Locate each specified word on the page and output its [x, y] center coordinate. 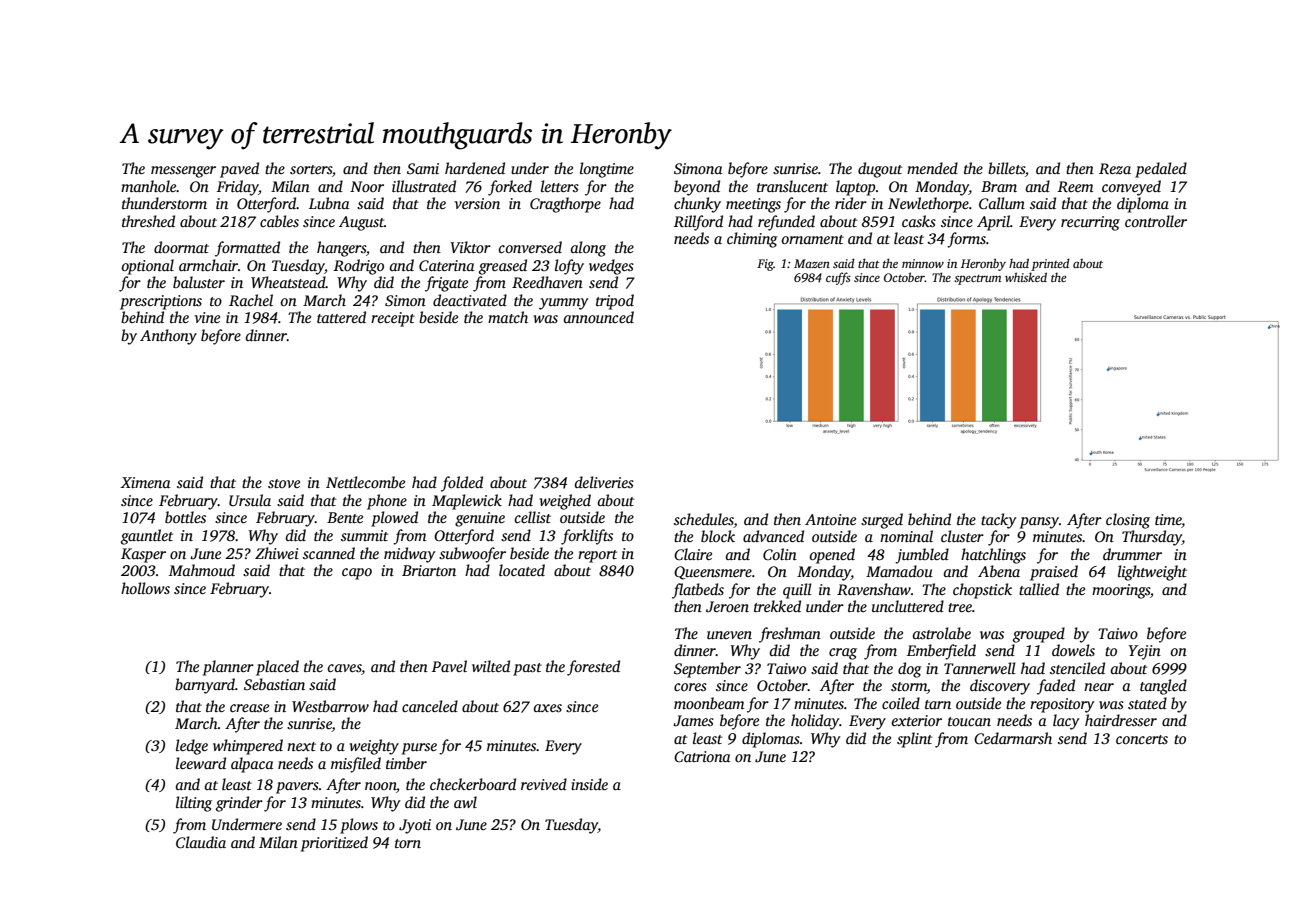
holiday [815, 722]
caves [344, 669]
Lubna [329, 203]
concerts [1142, 739]
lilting [194, 804]
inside [589, 784]
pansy [1039, 523]
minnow [923, 263]
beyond [697, 188]
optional [147, 267]
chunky [697, 205]
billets [1006, 168]
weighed [565, 502]
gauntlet [147, 537]
